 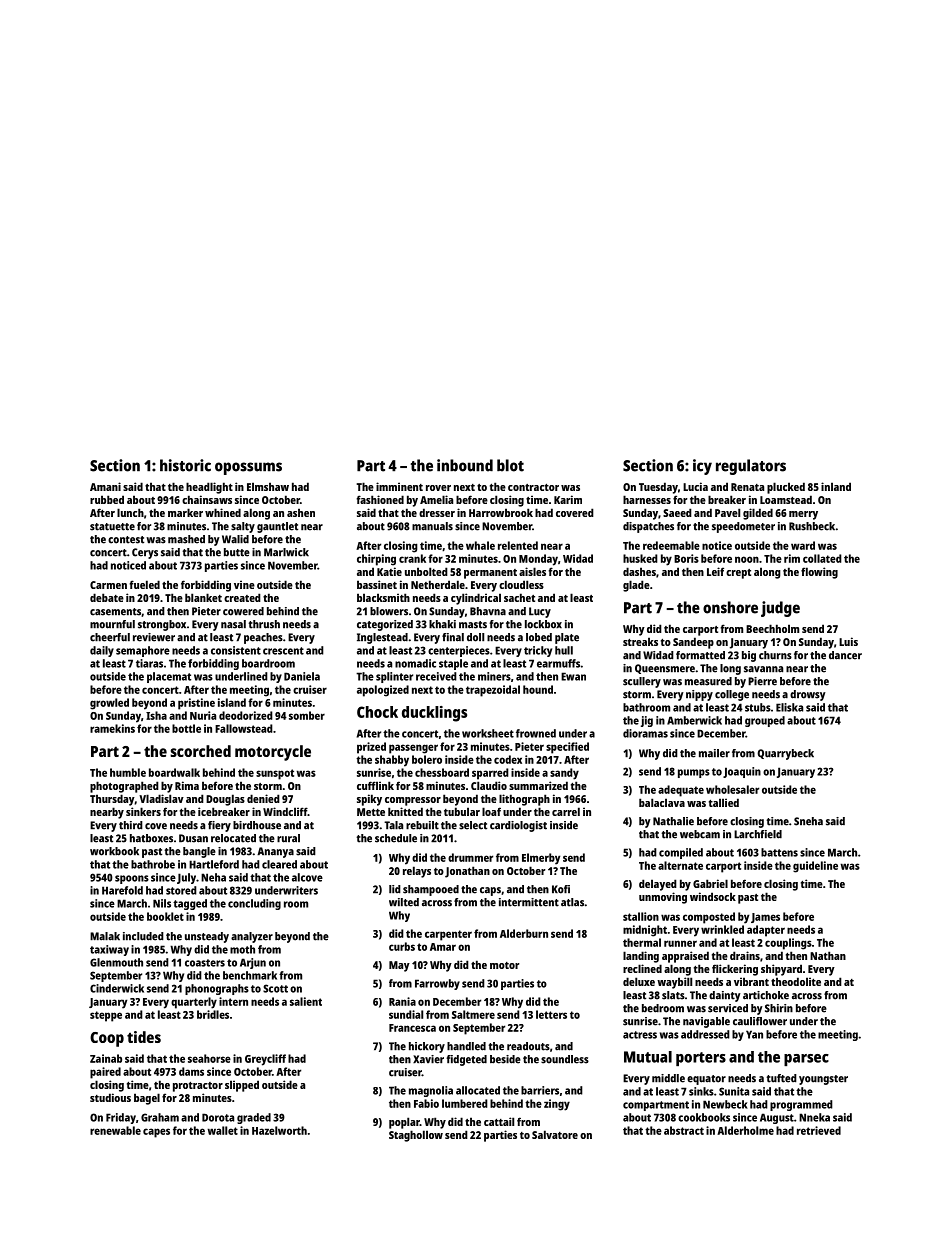 I want to click on unmoving, so click(x=663, y=898).
